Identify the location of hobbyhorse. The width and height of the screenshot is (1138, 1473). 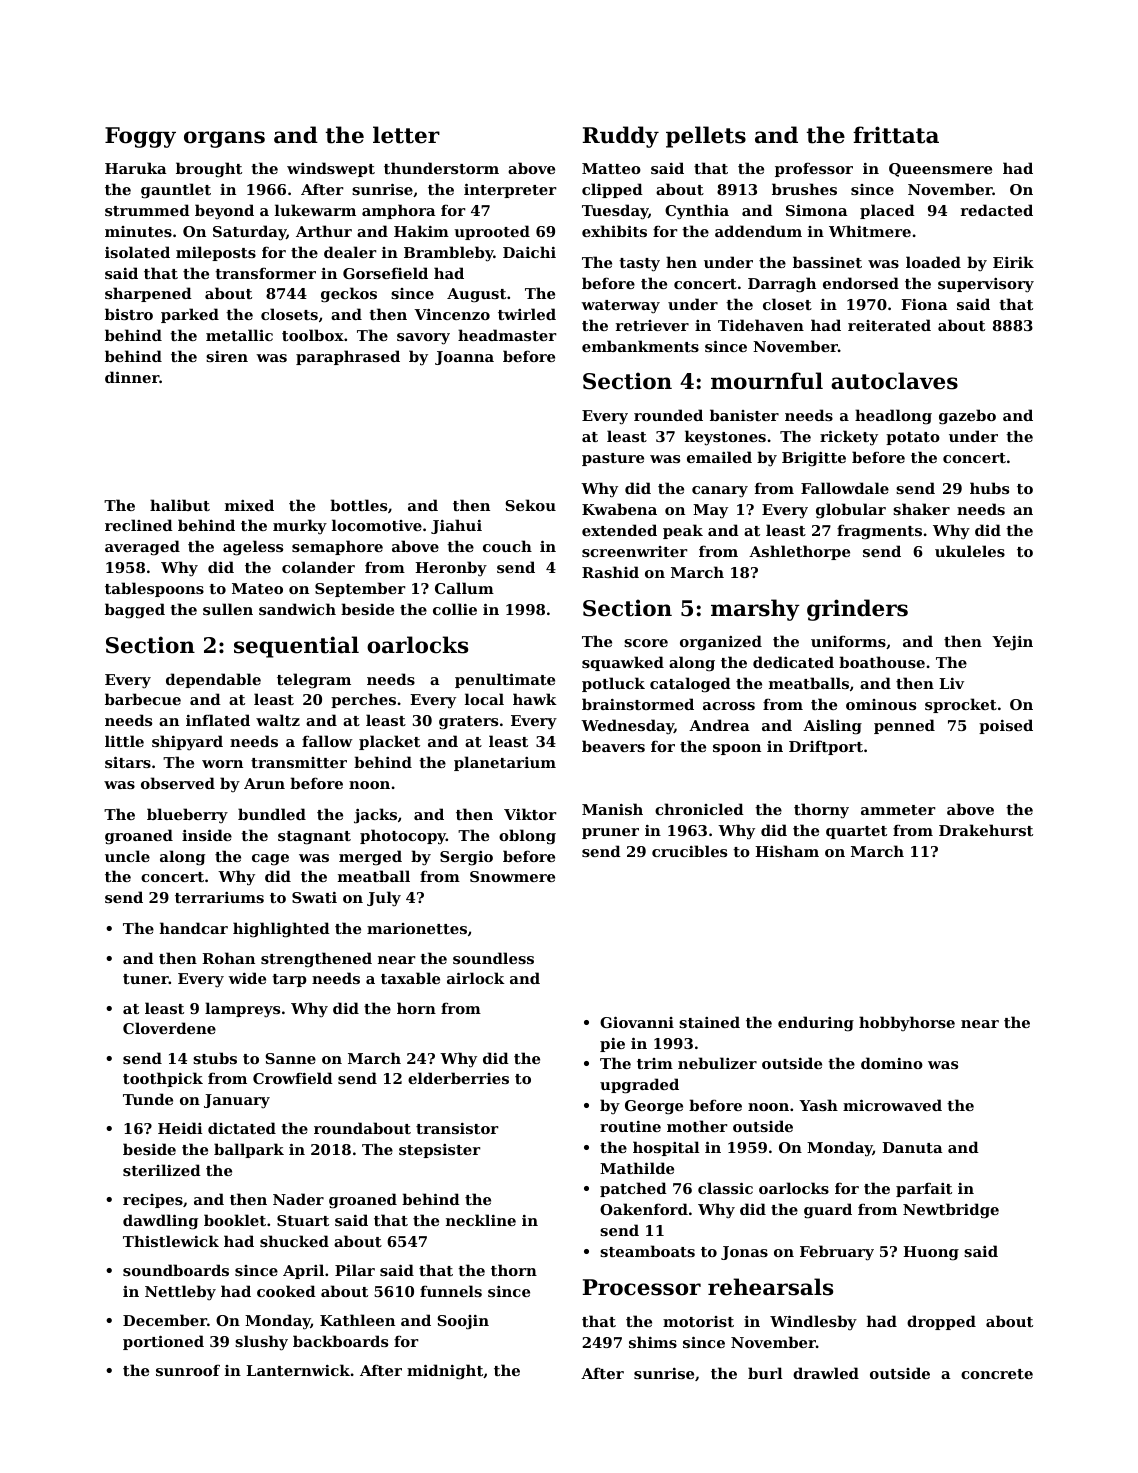
(907, 1023).
